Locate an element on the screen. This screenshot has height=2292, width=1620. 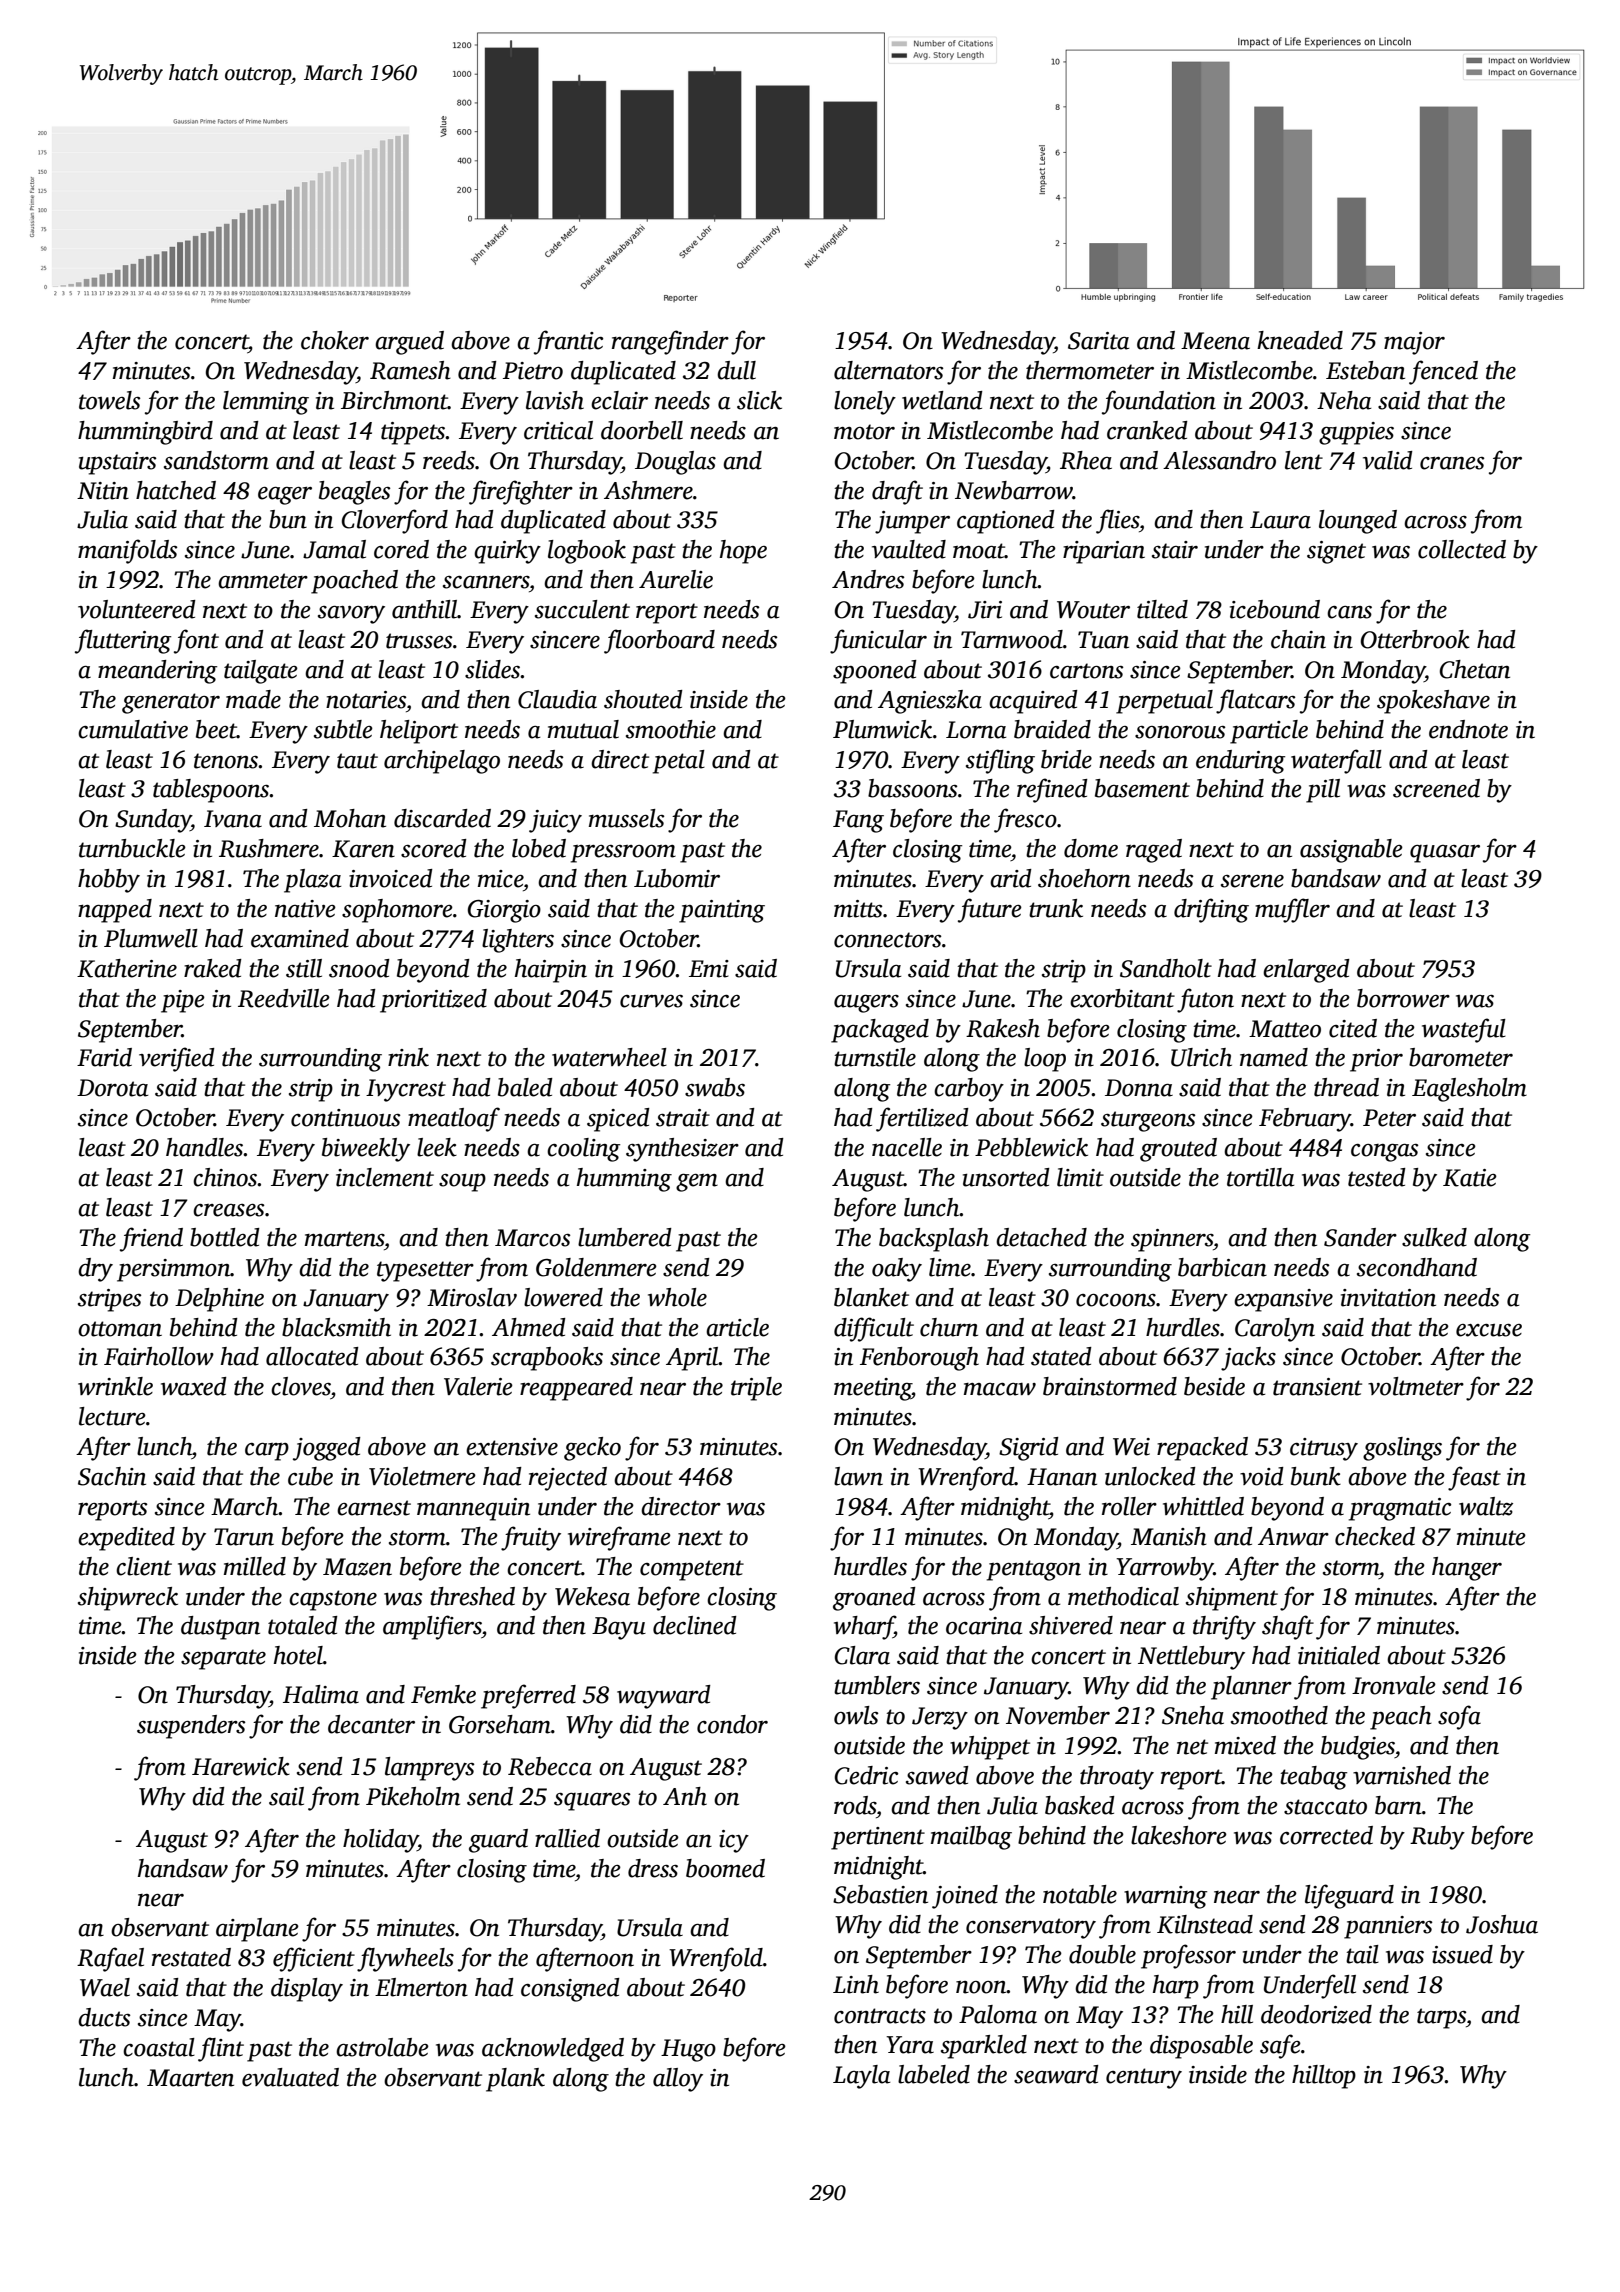
serene is located at coordinates (1252, 881).
